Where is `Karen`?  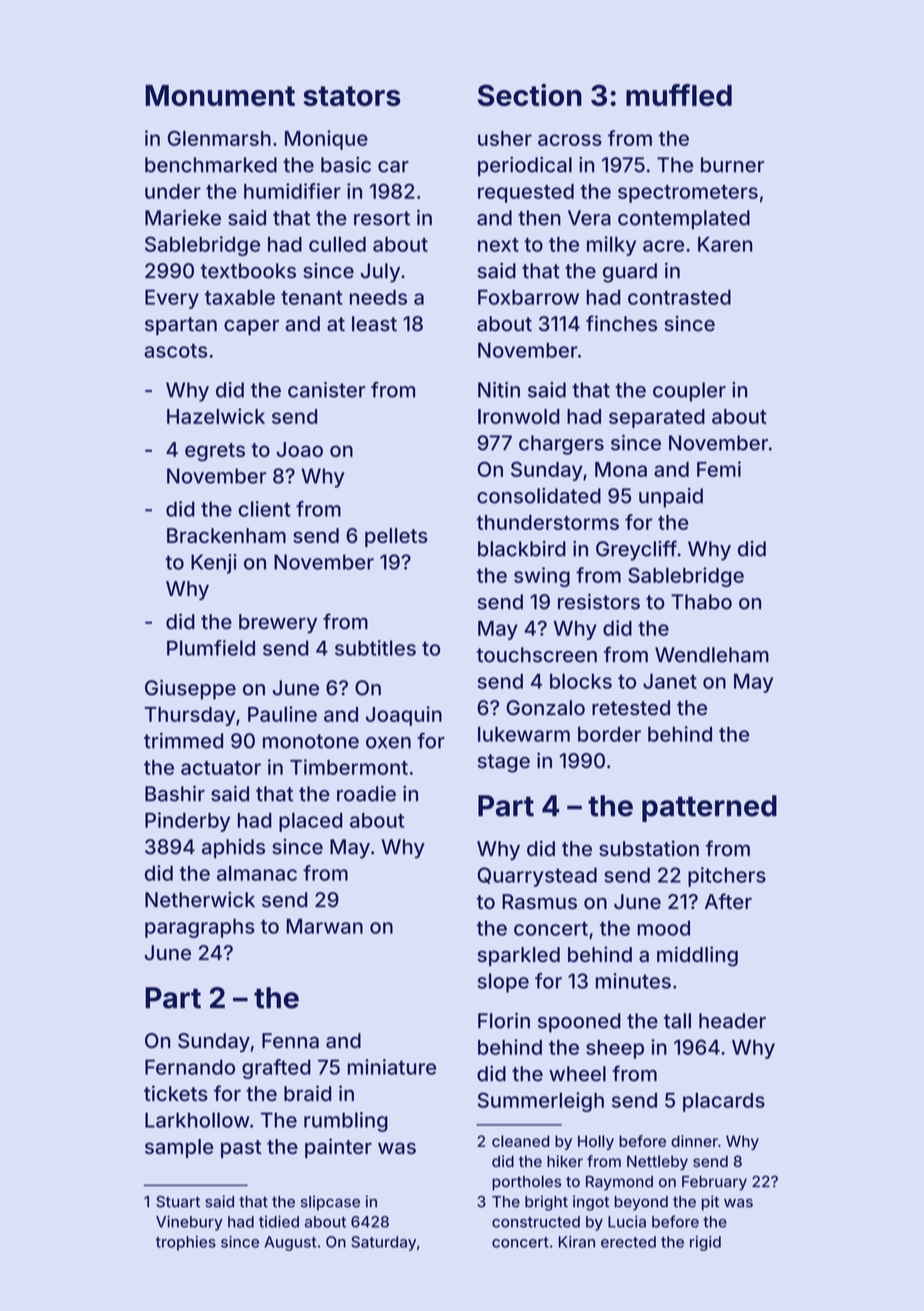
Karen is located at coordinates (725, 244).
